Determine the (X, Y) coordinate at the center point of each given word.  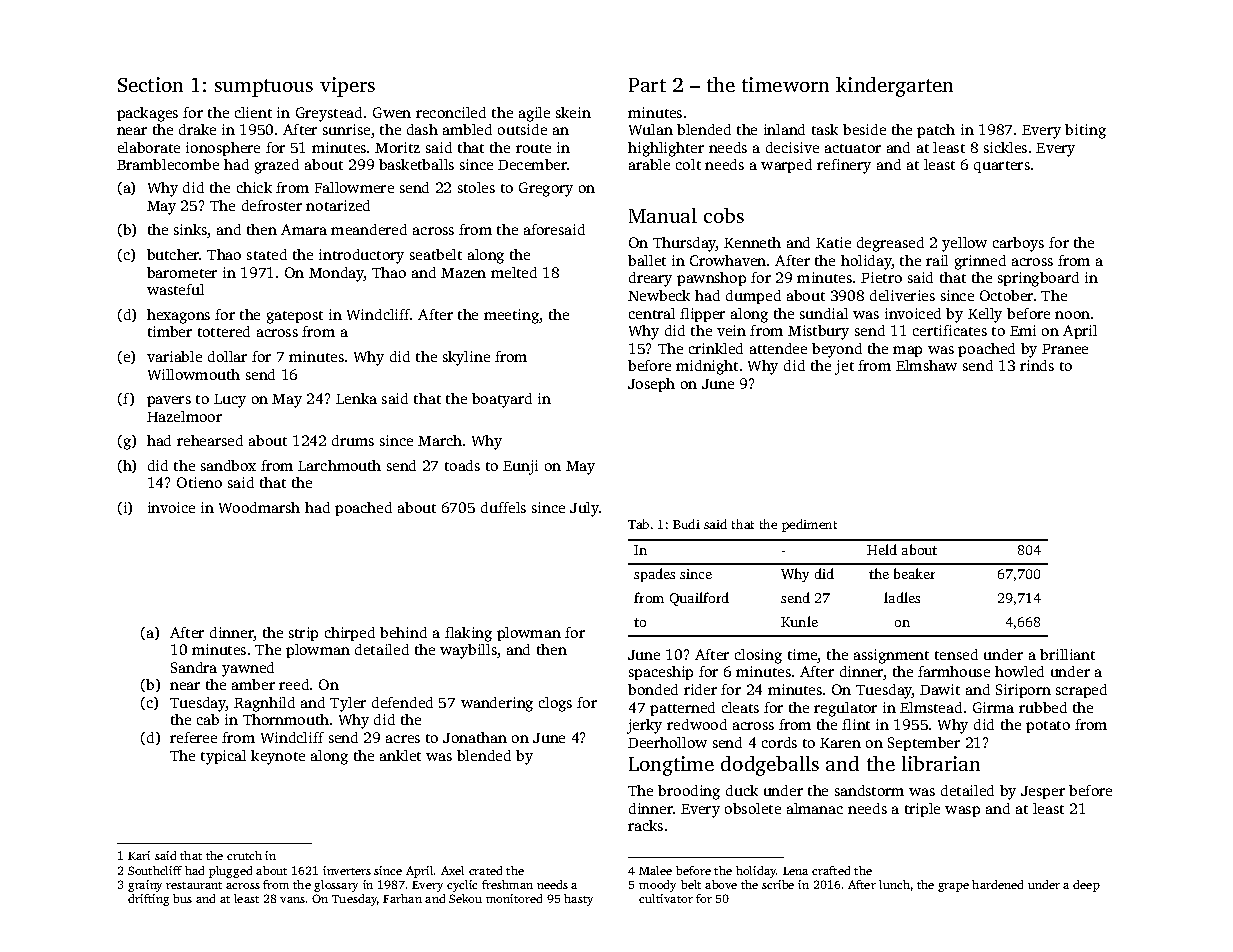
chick (254, 187)
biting (1085, 131)
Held (882, 549)
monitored (514, 898)
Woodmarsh (259, 507)
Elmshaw (926, 365)
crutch (244, 855)
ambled (467, 129)
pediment (809, 525)
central (652, 313)
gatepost (295, 317)
